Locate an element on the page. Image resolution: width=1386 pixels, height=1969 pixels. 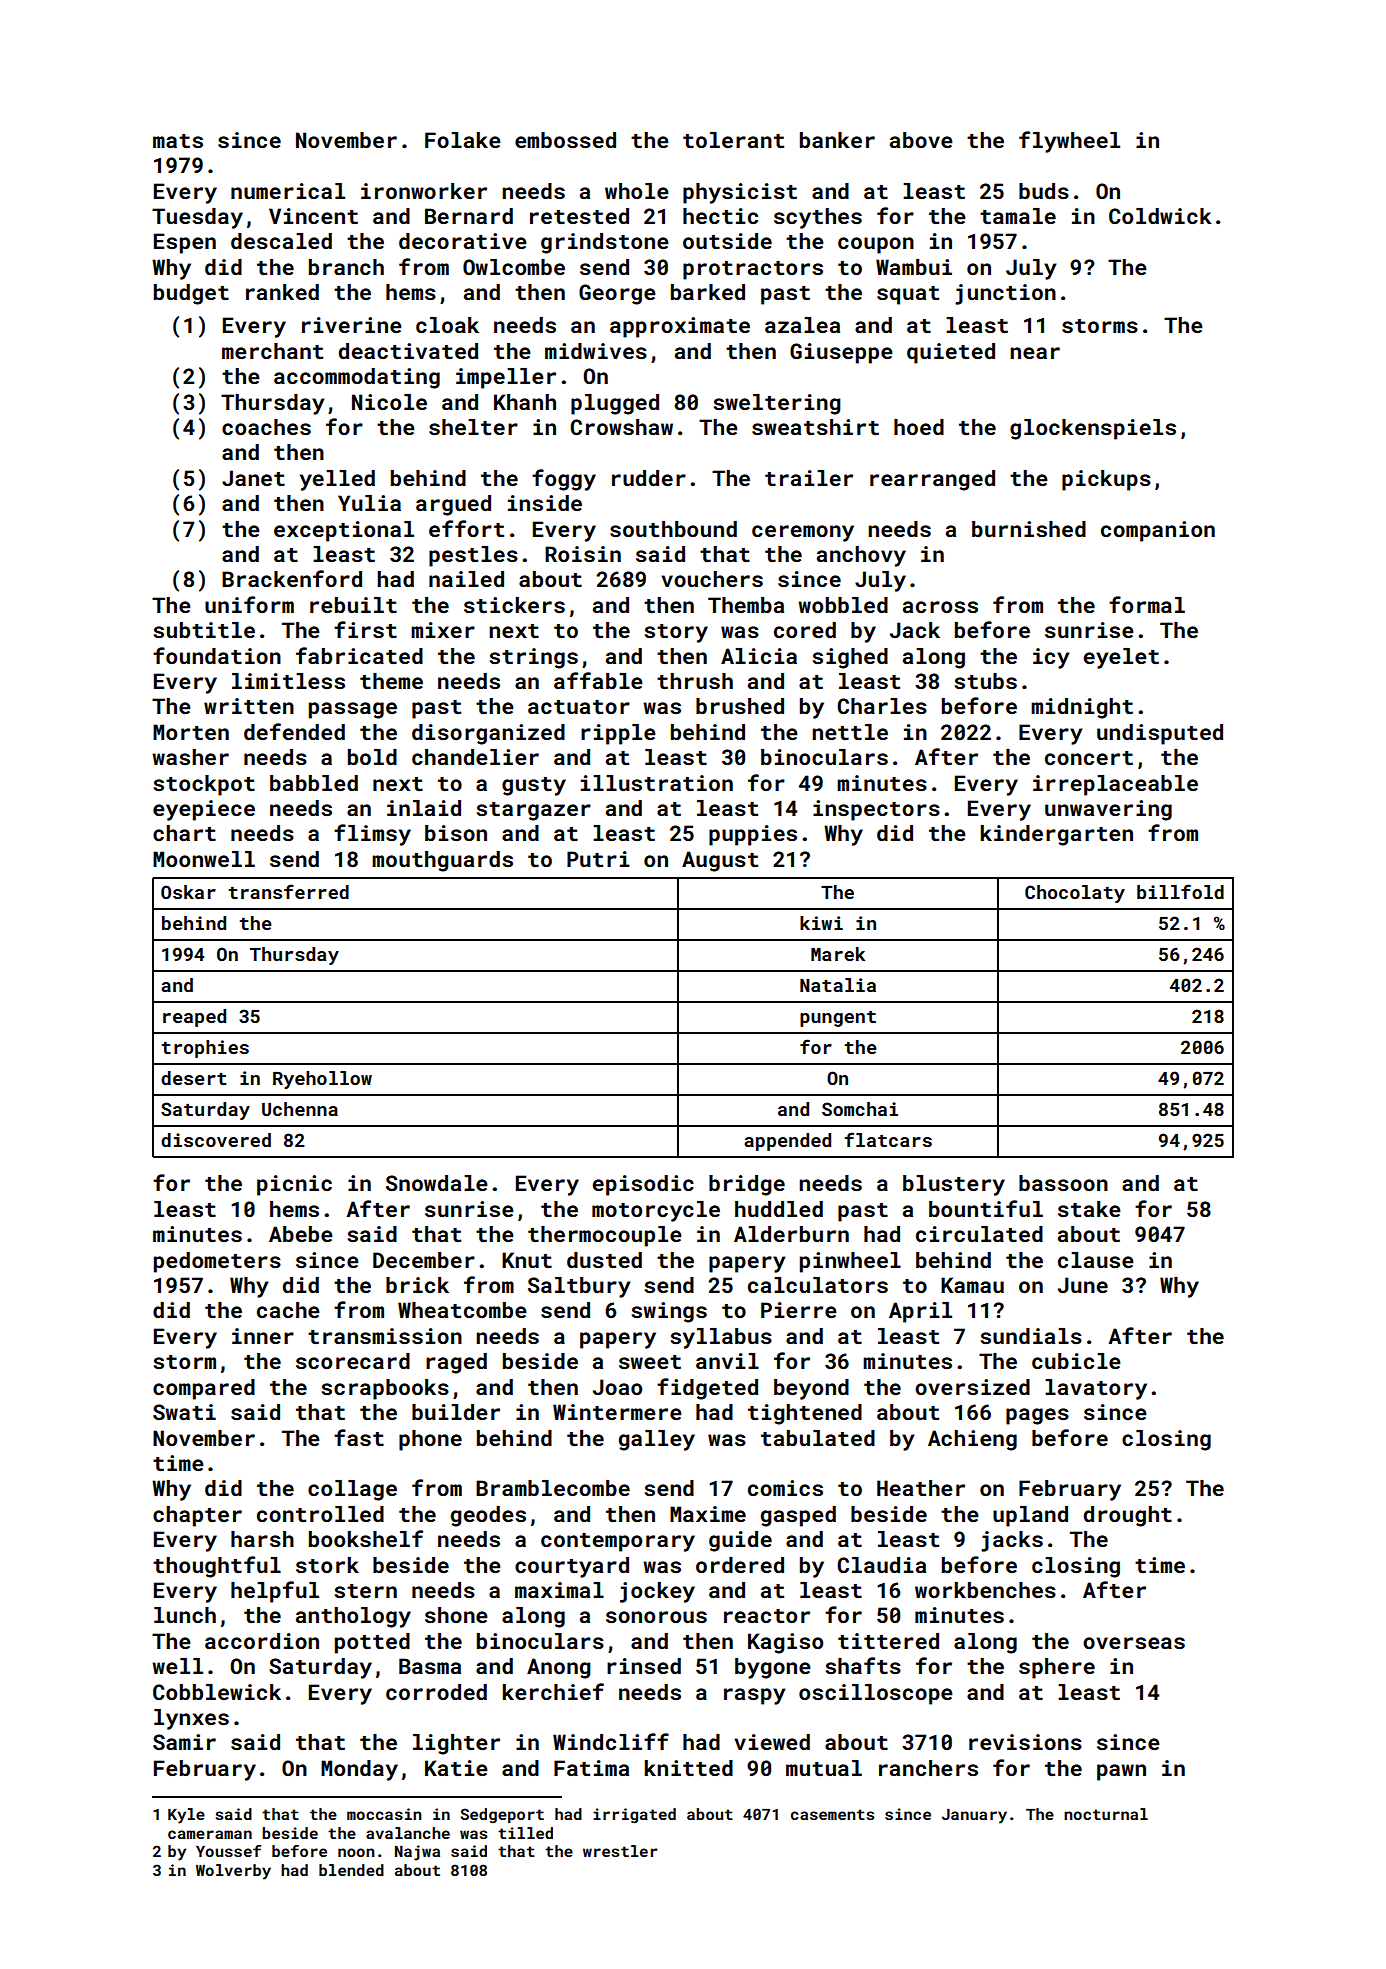
pawn is located at coordinates (1121, 1772).
